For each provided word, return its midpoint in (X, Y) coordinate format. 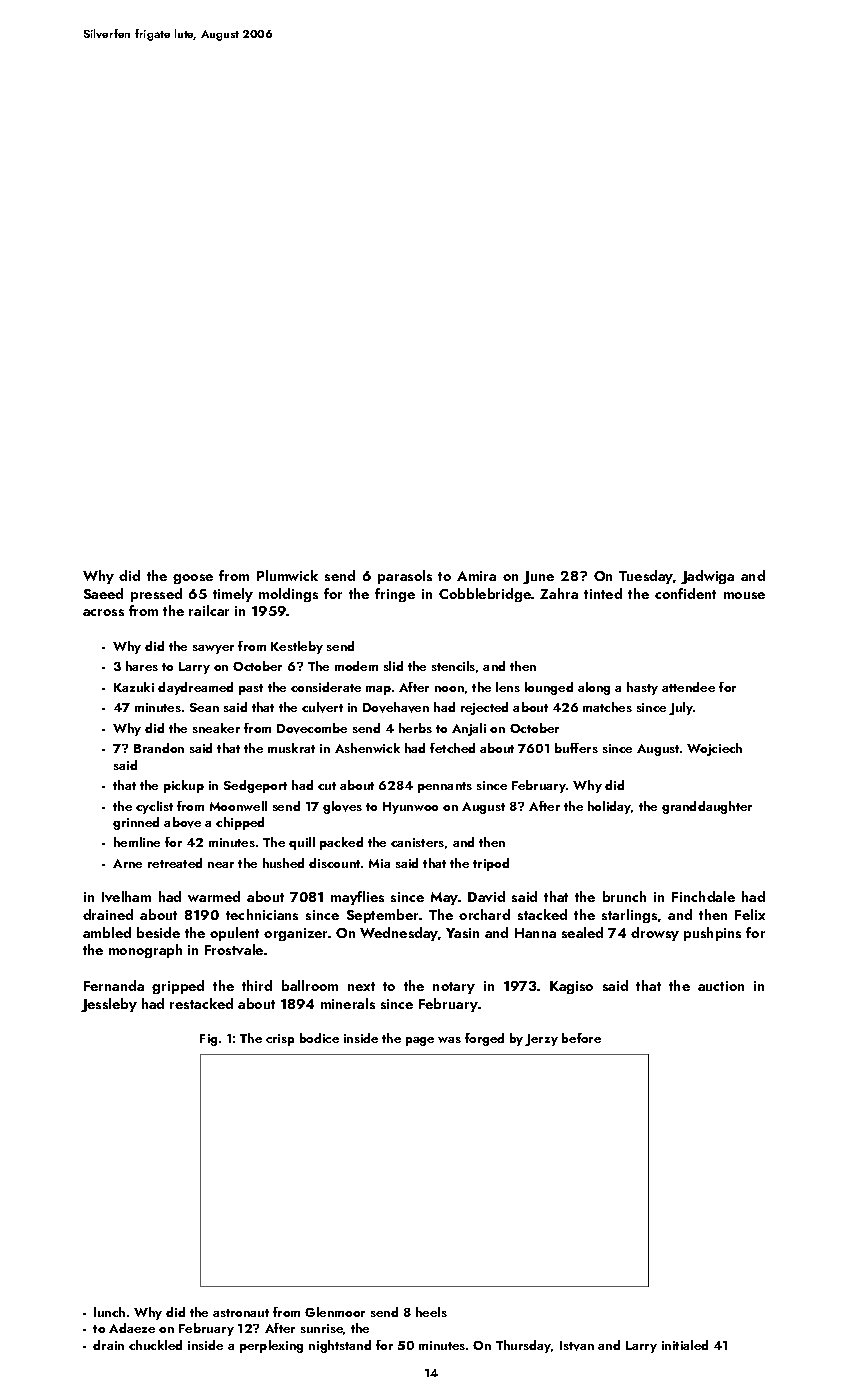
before (581, 1038)
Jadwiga (707, 577)
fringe (395, 595)
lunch (109, 1312)
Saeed (103, 593)
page (420, 1041)
